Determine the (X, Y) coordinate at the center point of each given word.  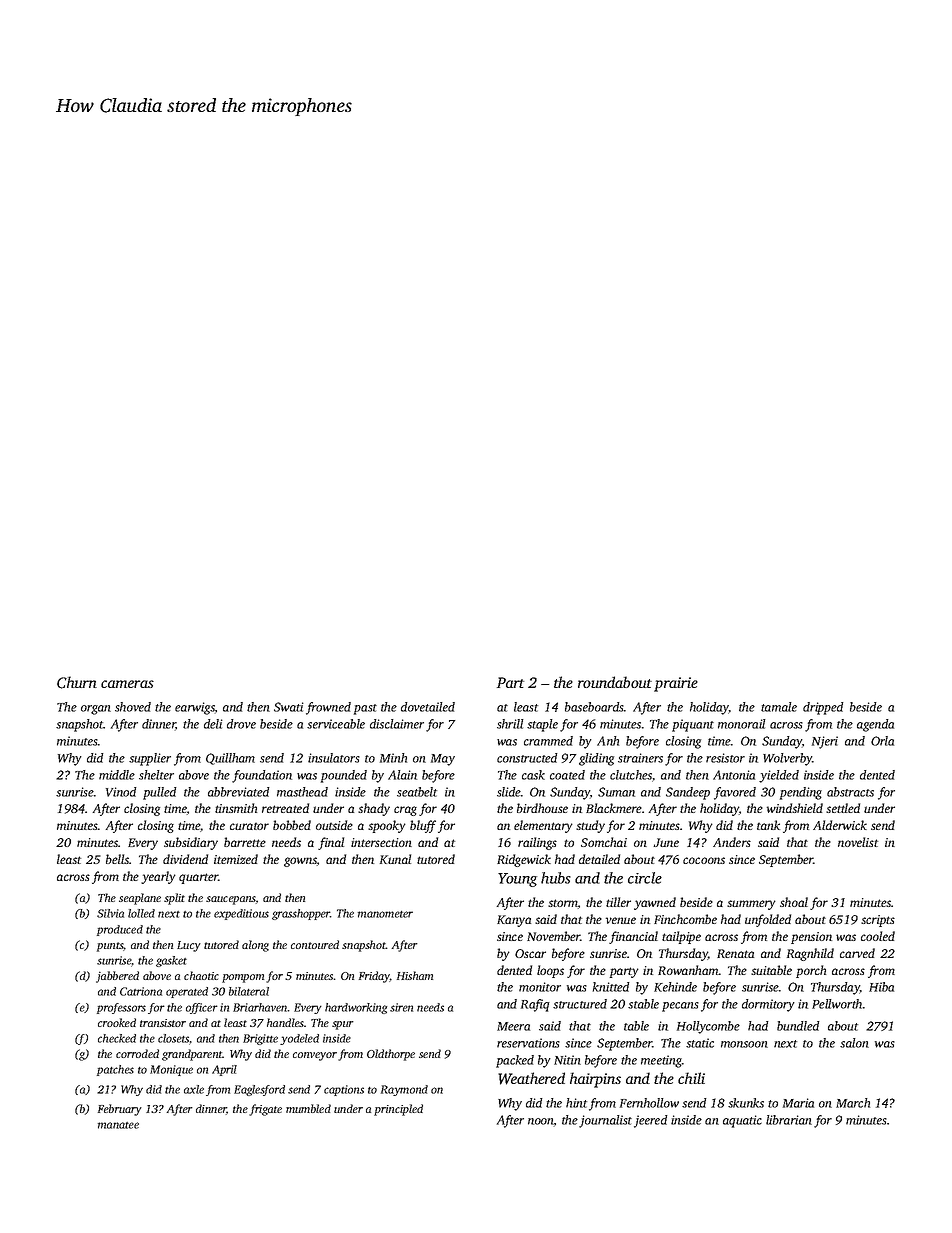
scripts (878, 921)
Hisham (415, 975)
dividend (185, 859)
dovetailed (428, 707)
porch (811, 971)
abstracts (850, 792)
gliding (596, 759)
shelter (156, 775)
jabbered (117, 977)
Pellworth (837, 1004)
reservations (528, 1043)
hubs (556, 878)
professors (121, 1008)
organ (96, 710)
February (120, 1110)
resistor (725, 758)
